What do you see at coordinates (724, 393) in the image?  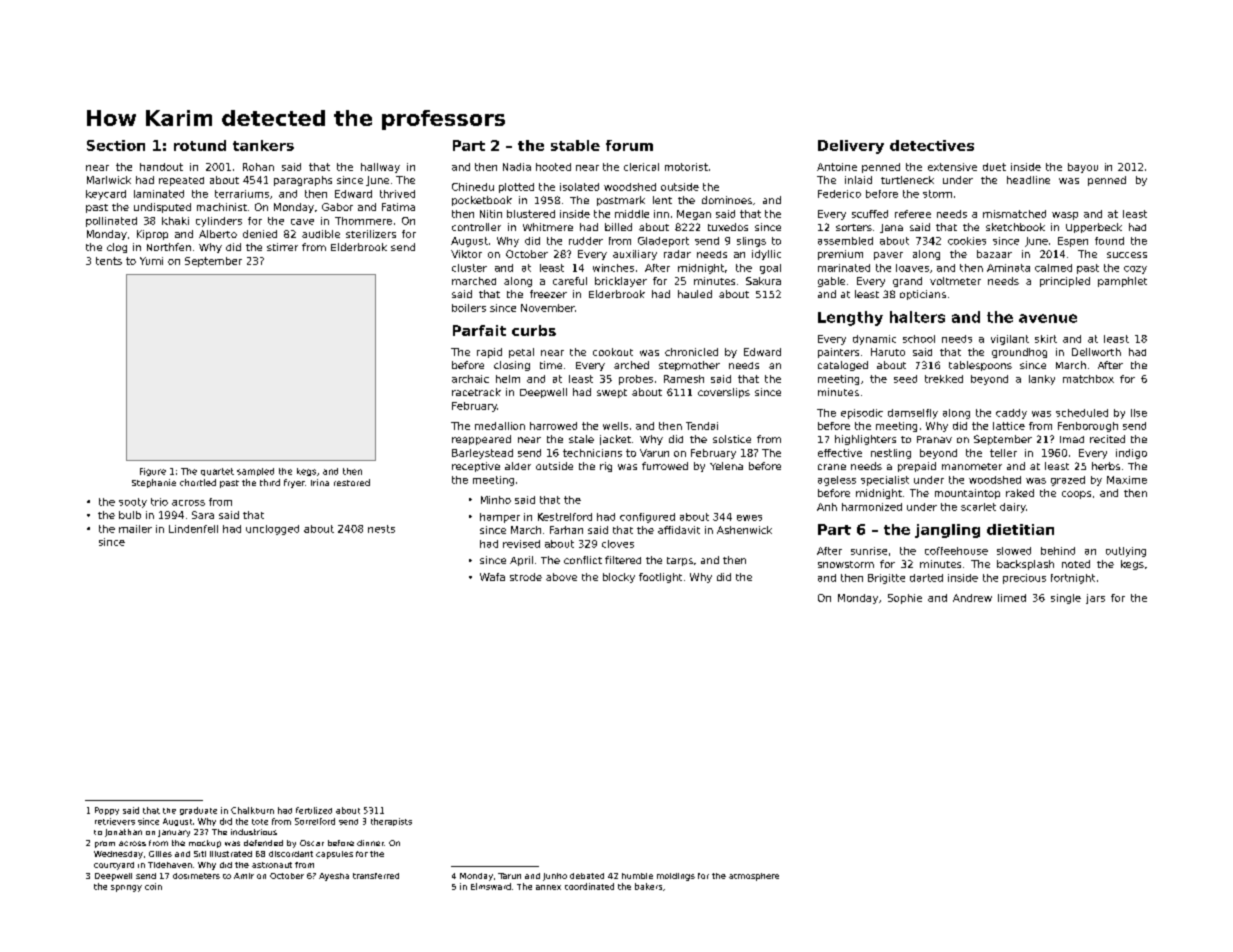 I see `coverslips` at bounding box center [724, 393].
